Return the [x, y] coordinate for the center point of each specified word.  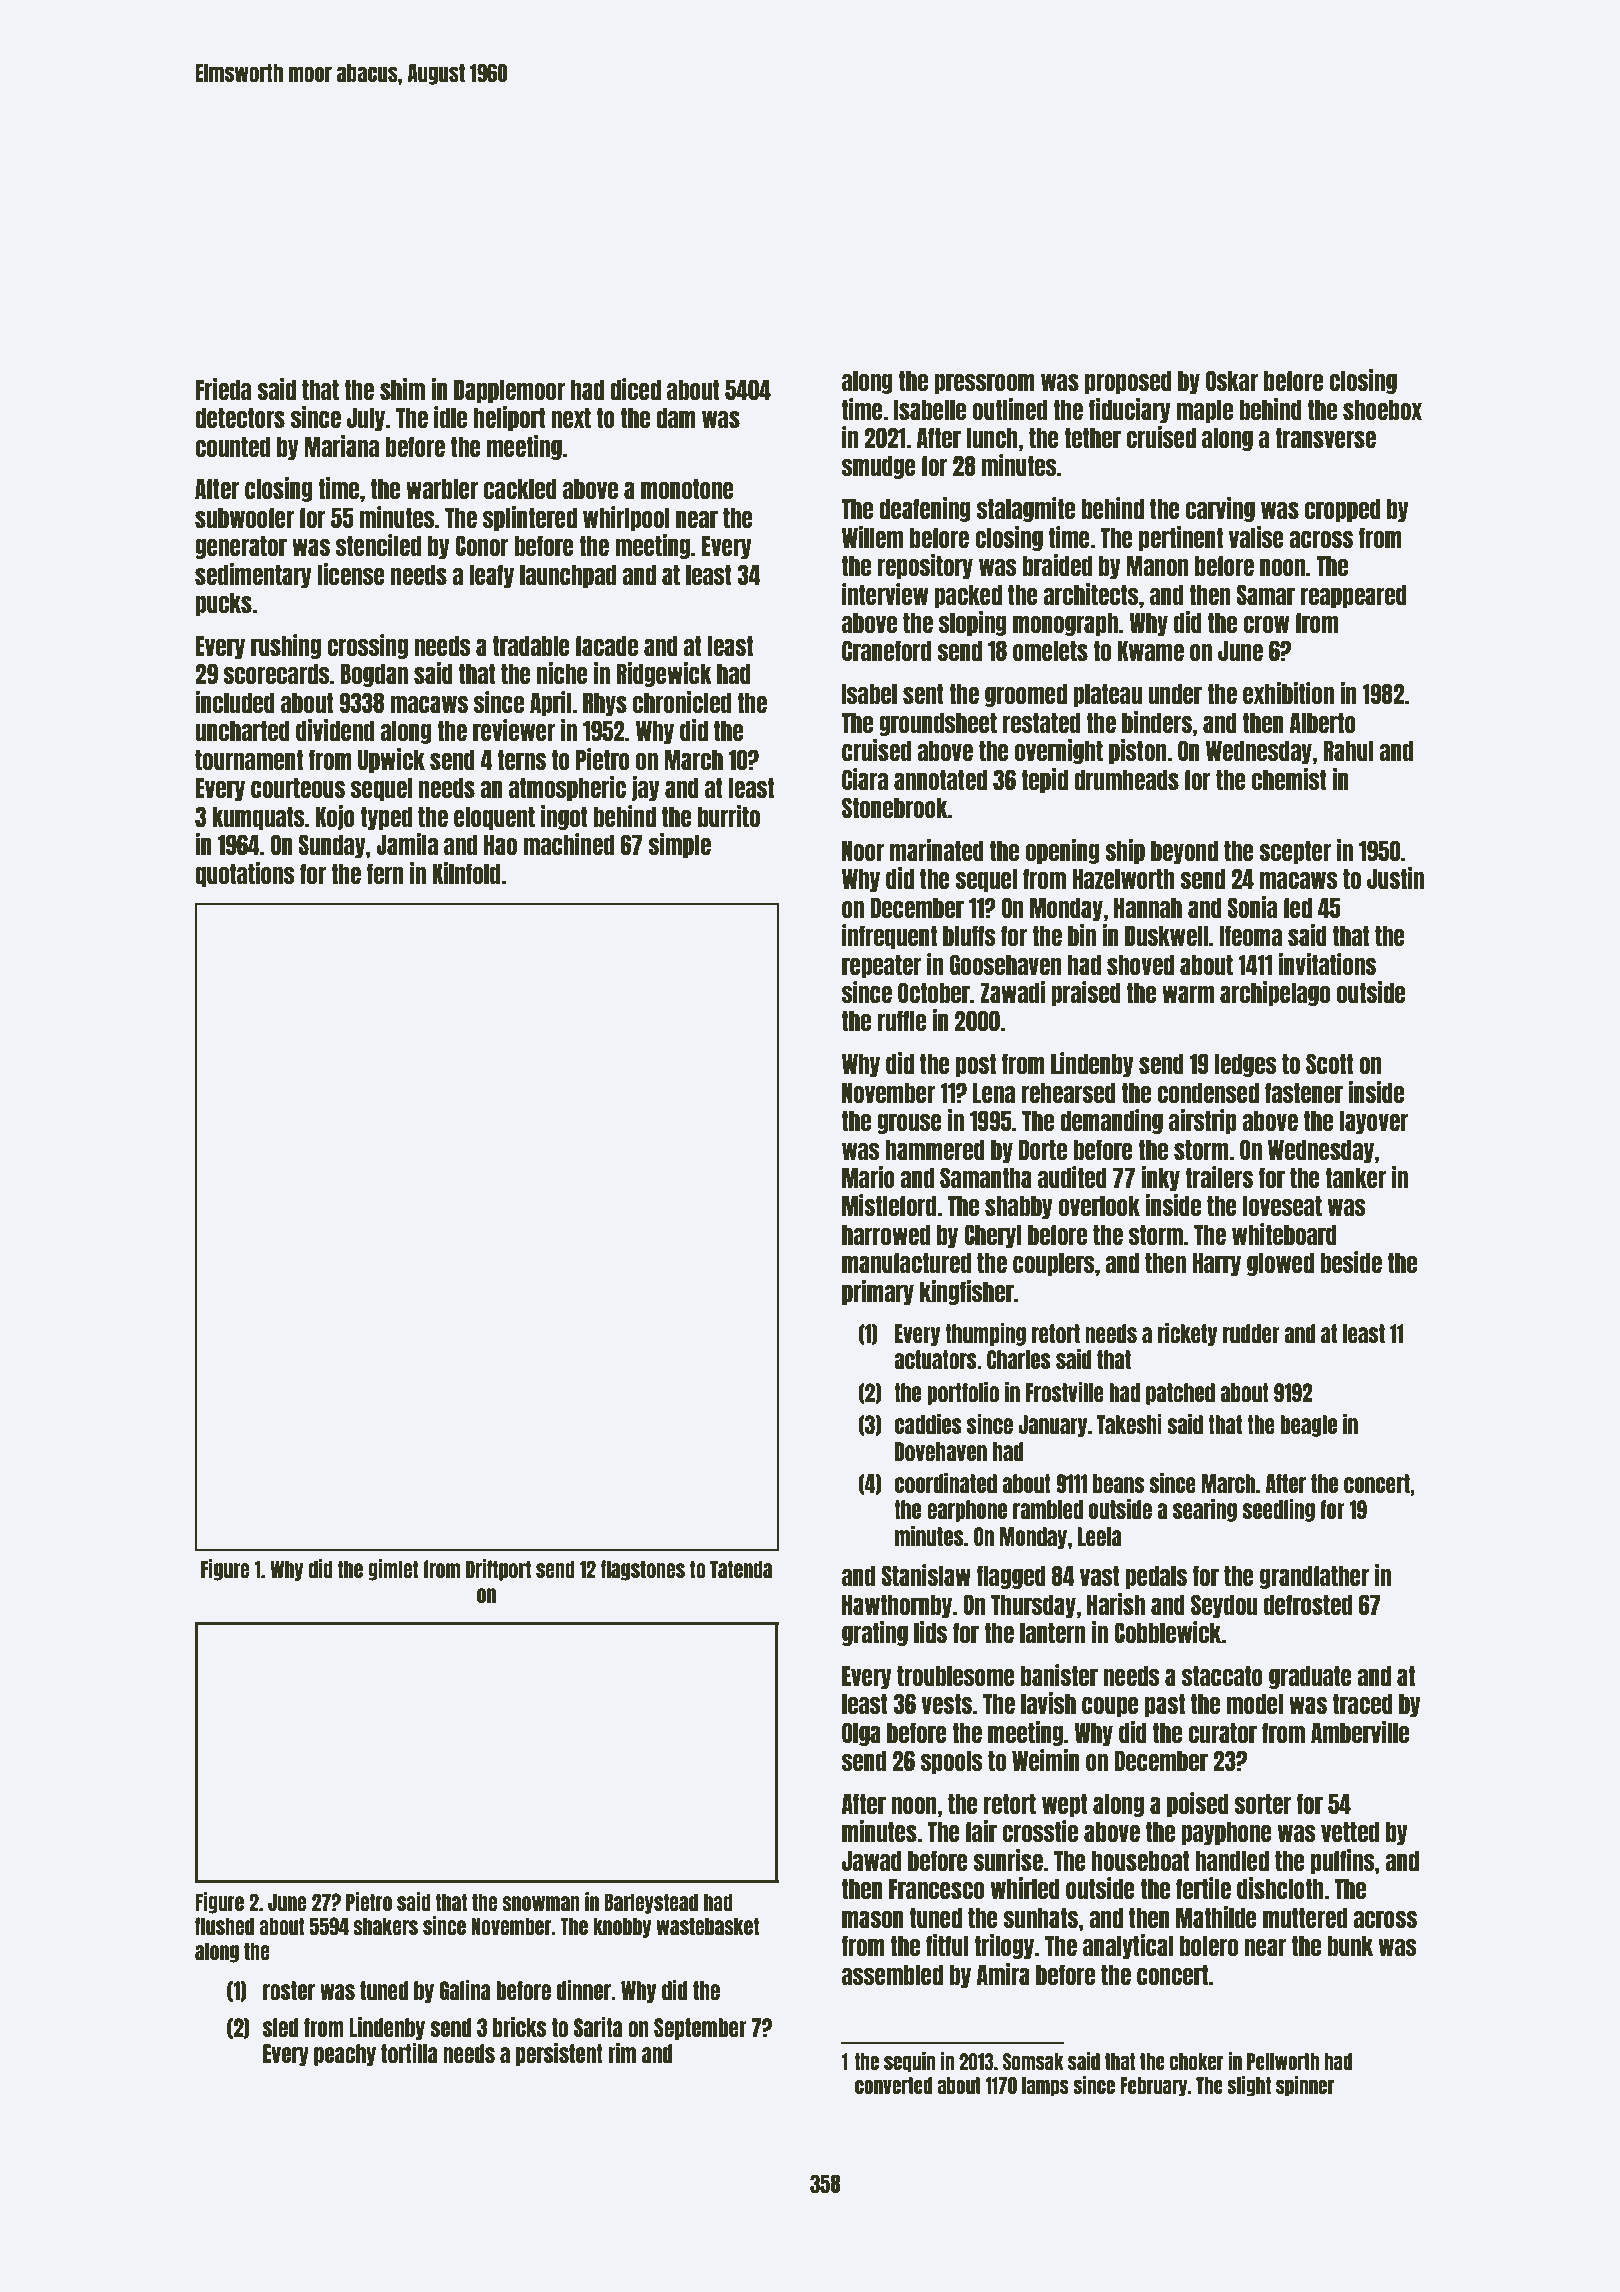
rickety [1187, 1334]
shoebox [1382, 409]
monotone [687, 488]
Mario [868, 1177]
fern [385, 873]
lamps [1045, 2087]
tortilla [409, 2053]
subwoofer [244, 517]
